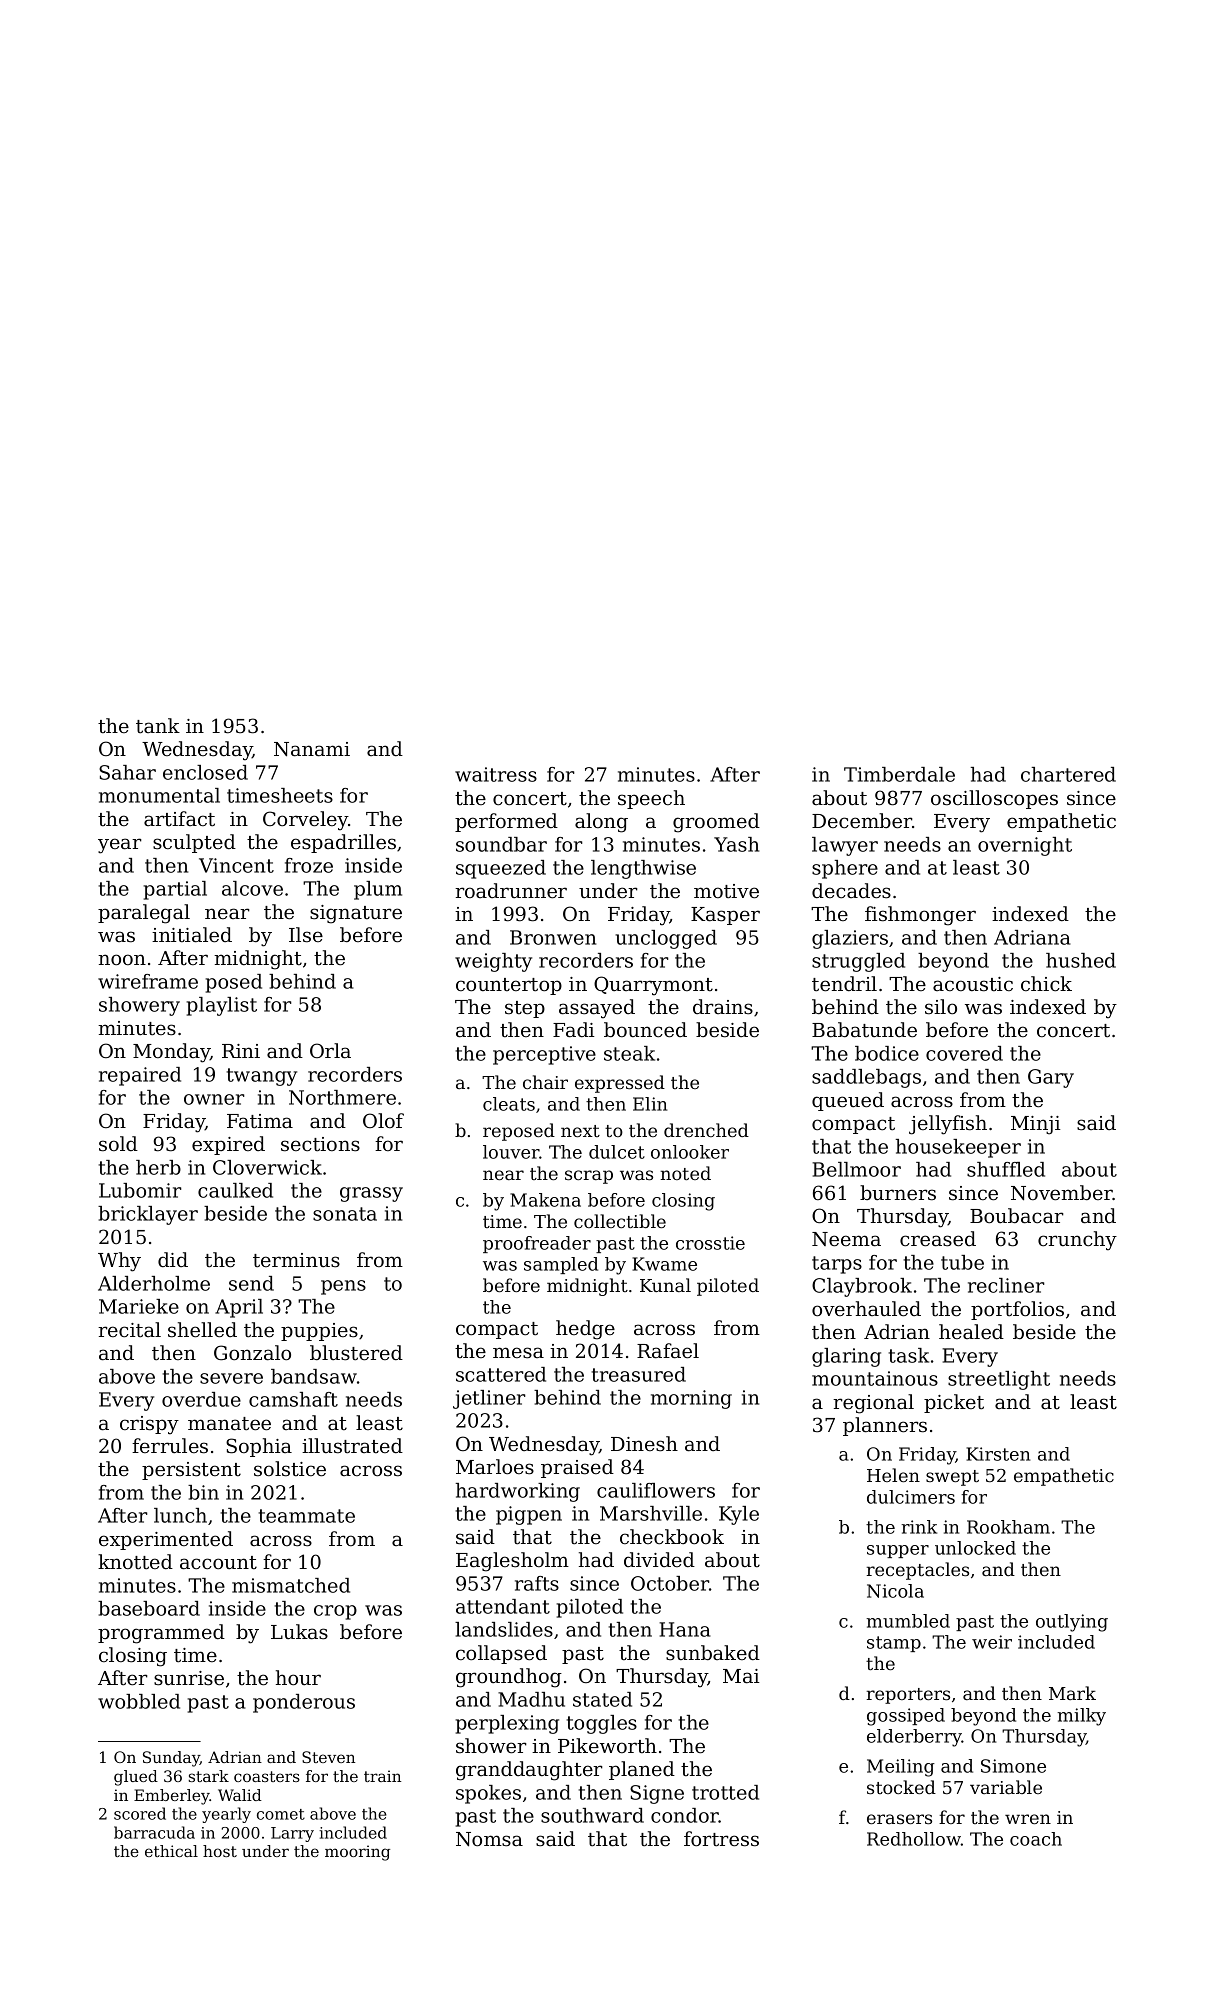 The width and height of the page is (1215, 2001). What do you see at coordinates (721, 1839) in the page?
I see `fortress` at bounding box center [721, 1839].
